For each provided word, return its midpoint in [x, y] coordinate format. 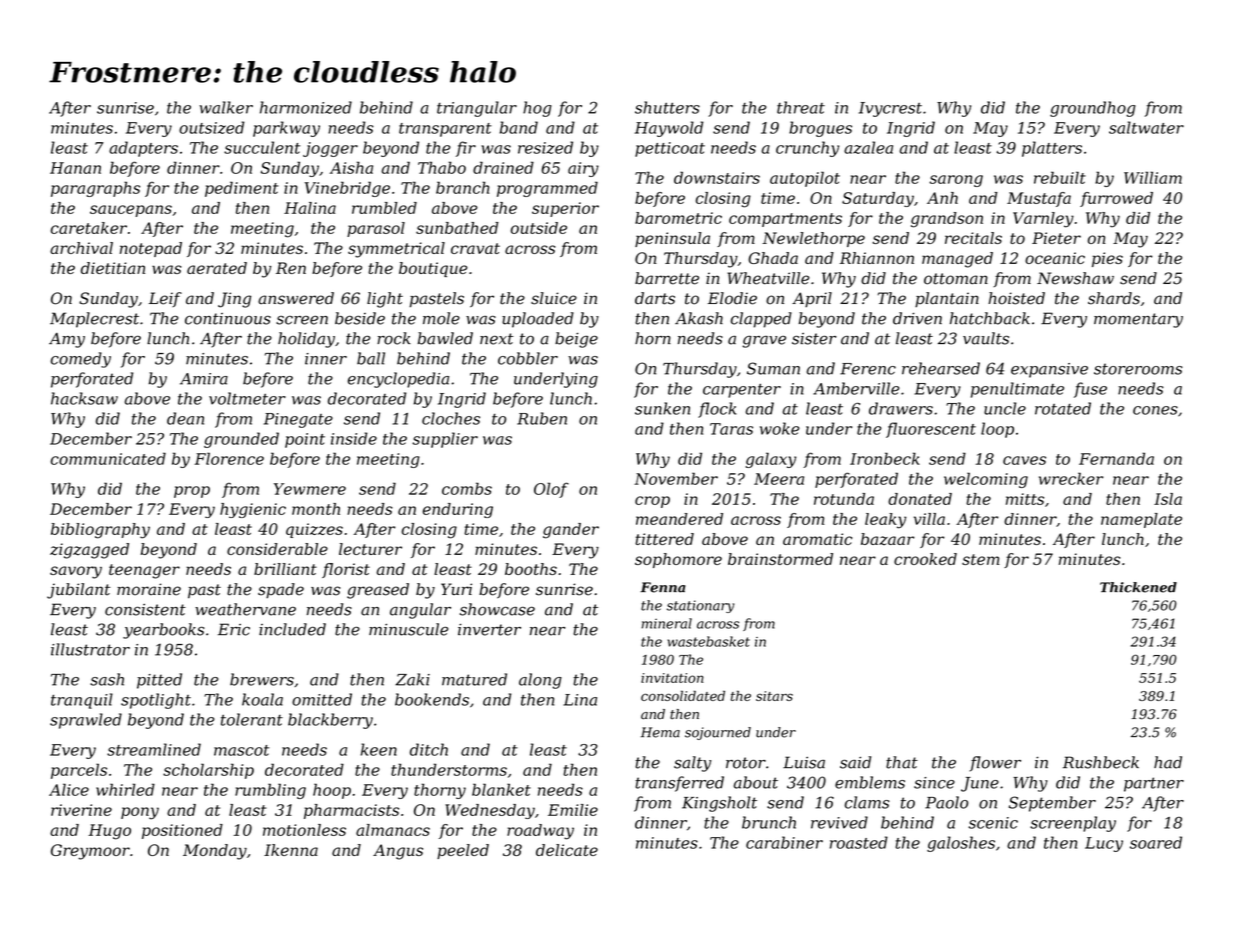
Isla [1168, 499]
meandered [679, 519]
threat [801, 107]
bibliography [100, 531]
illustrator [90, 649]
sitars [774, 696]
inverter [489, 629]
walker [226, 107]
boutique [433, 269]
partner [1154, 784]
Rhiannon [877, 258]
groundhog [1093, 109]
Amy [67, 340]
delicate [567, 850]
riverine [81, 810]
